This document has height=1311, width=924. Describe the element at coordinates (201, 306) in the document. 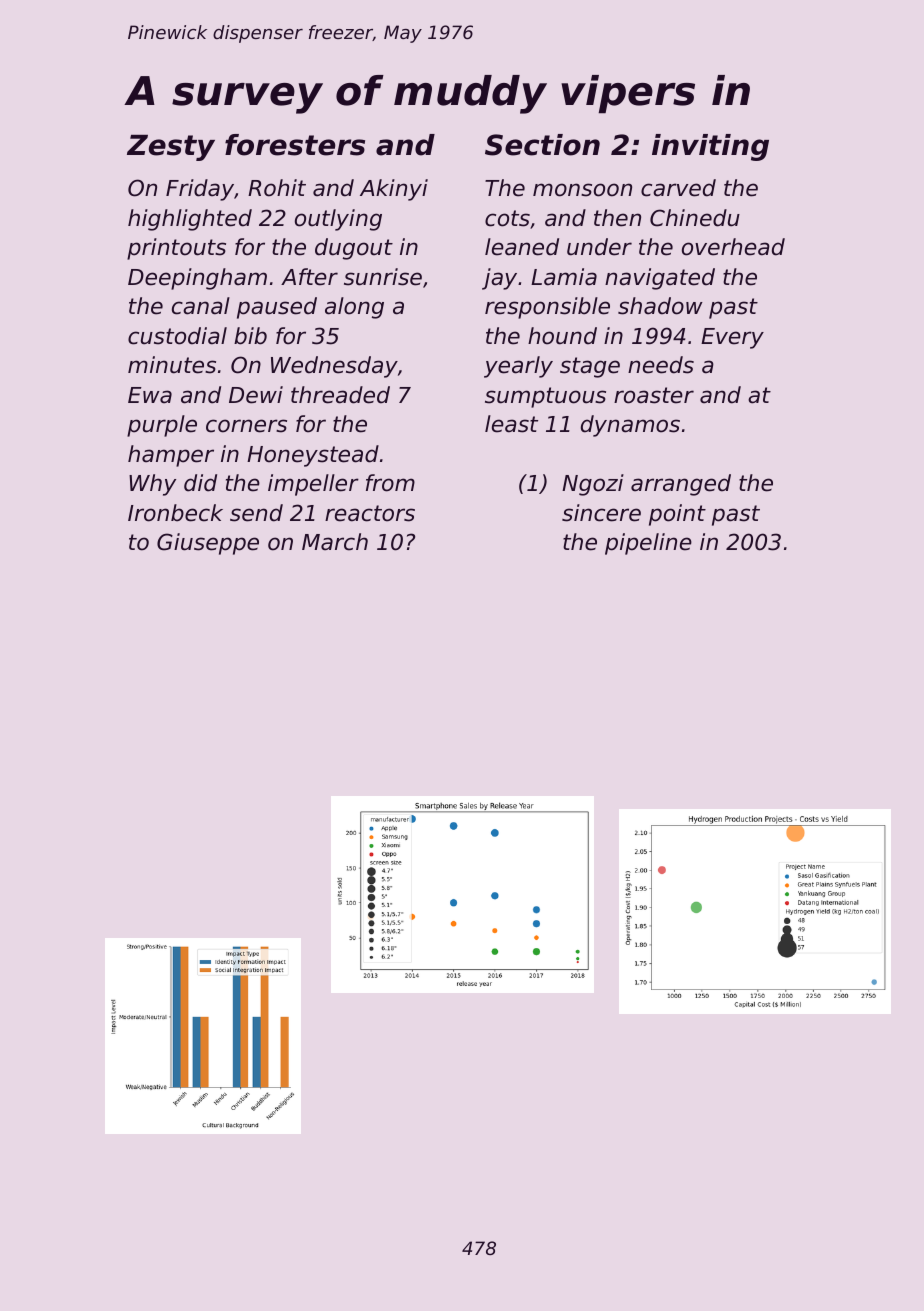

I see `canal` at that location.
